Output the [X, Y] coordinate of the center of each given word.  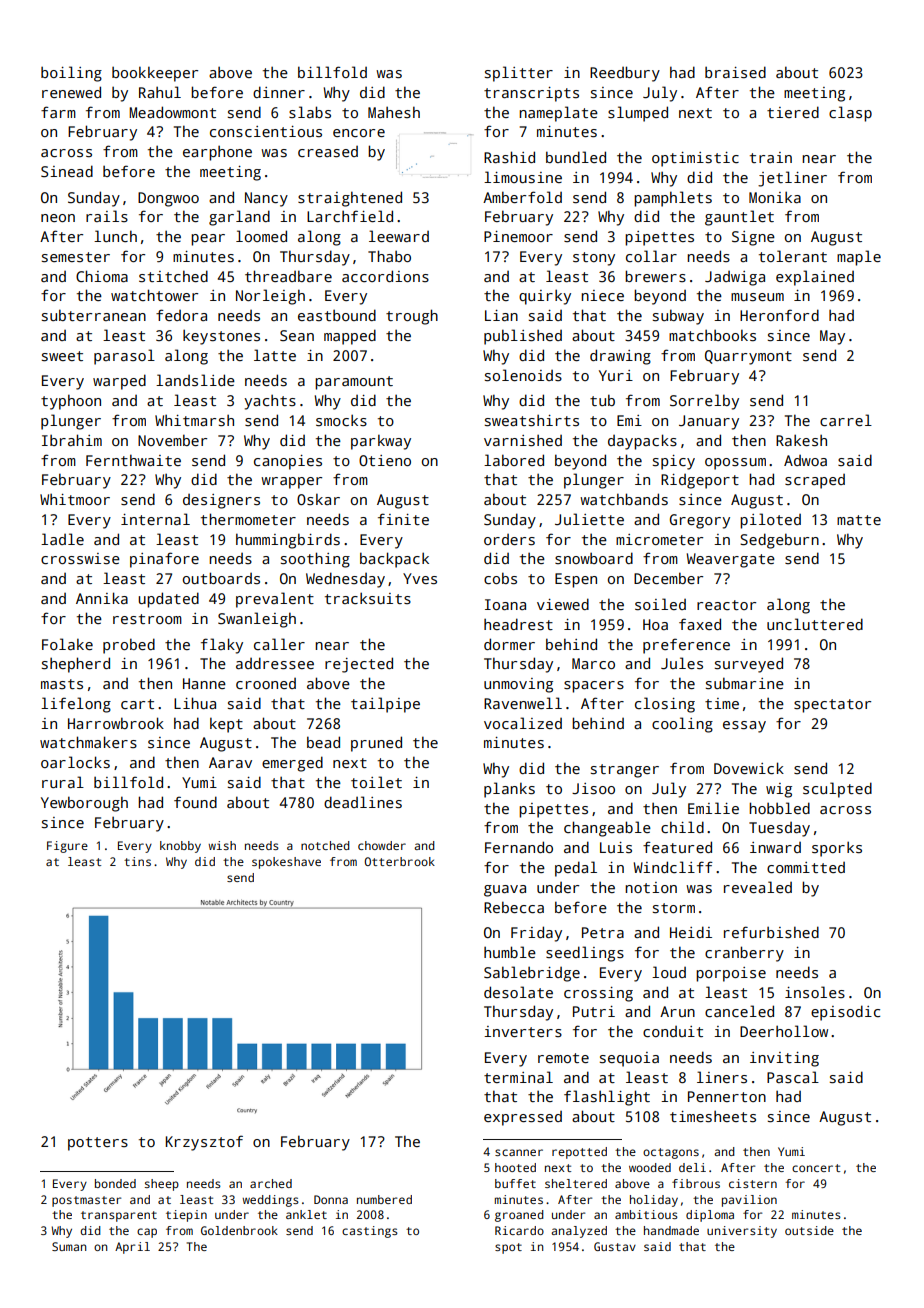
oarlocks [75, 762]
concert [816, 1168]
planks [509, 790]
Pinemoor [518, 236]
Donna [331, 1199]
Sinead [67, 171]
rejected [359, 665]
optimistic [695, 159]
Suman [69, 1246]
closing [665, 705]
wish [222, 845]
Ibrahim [72, 440]
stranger [625, 771]
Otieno [385, 460]
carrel [846, 420]
